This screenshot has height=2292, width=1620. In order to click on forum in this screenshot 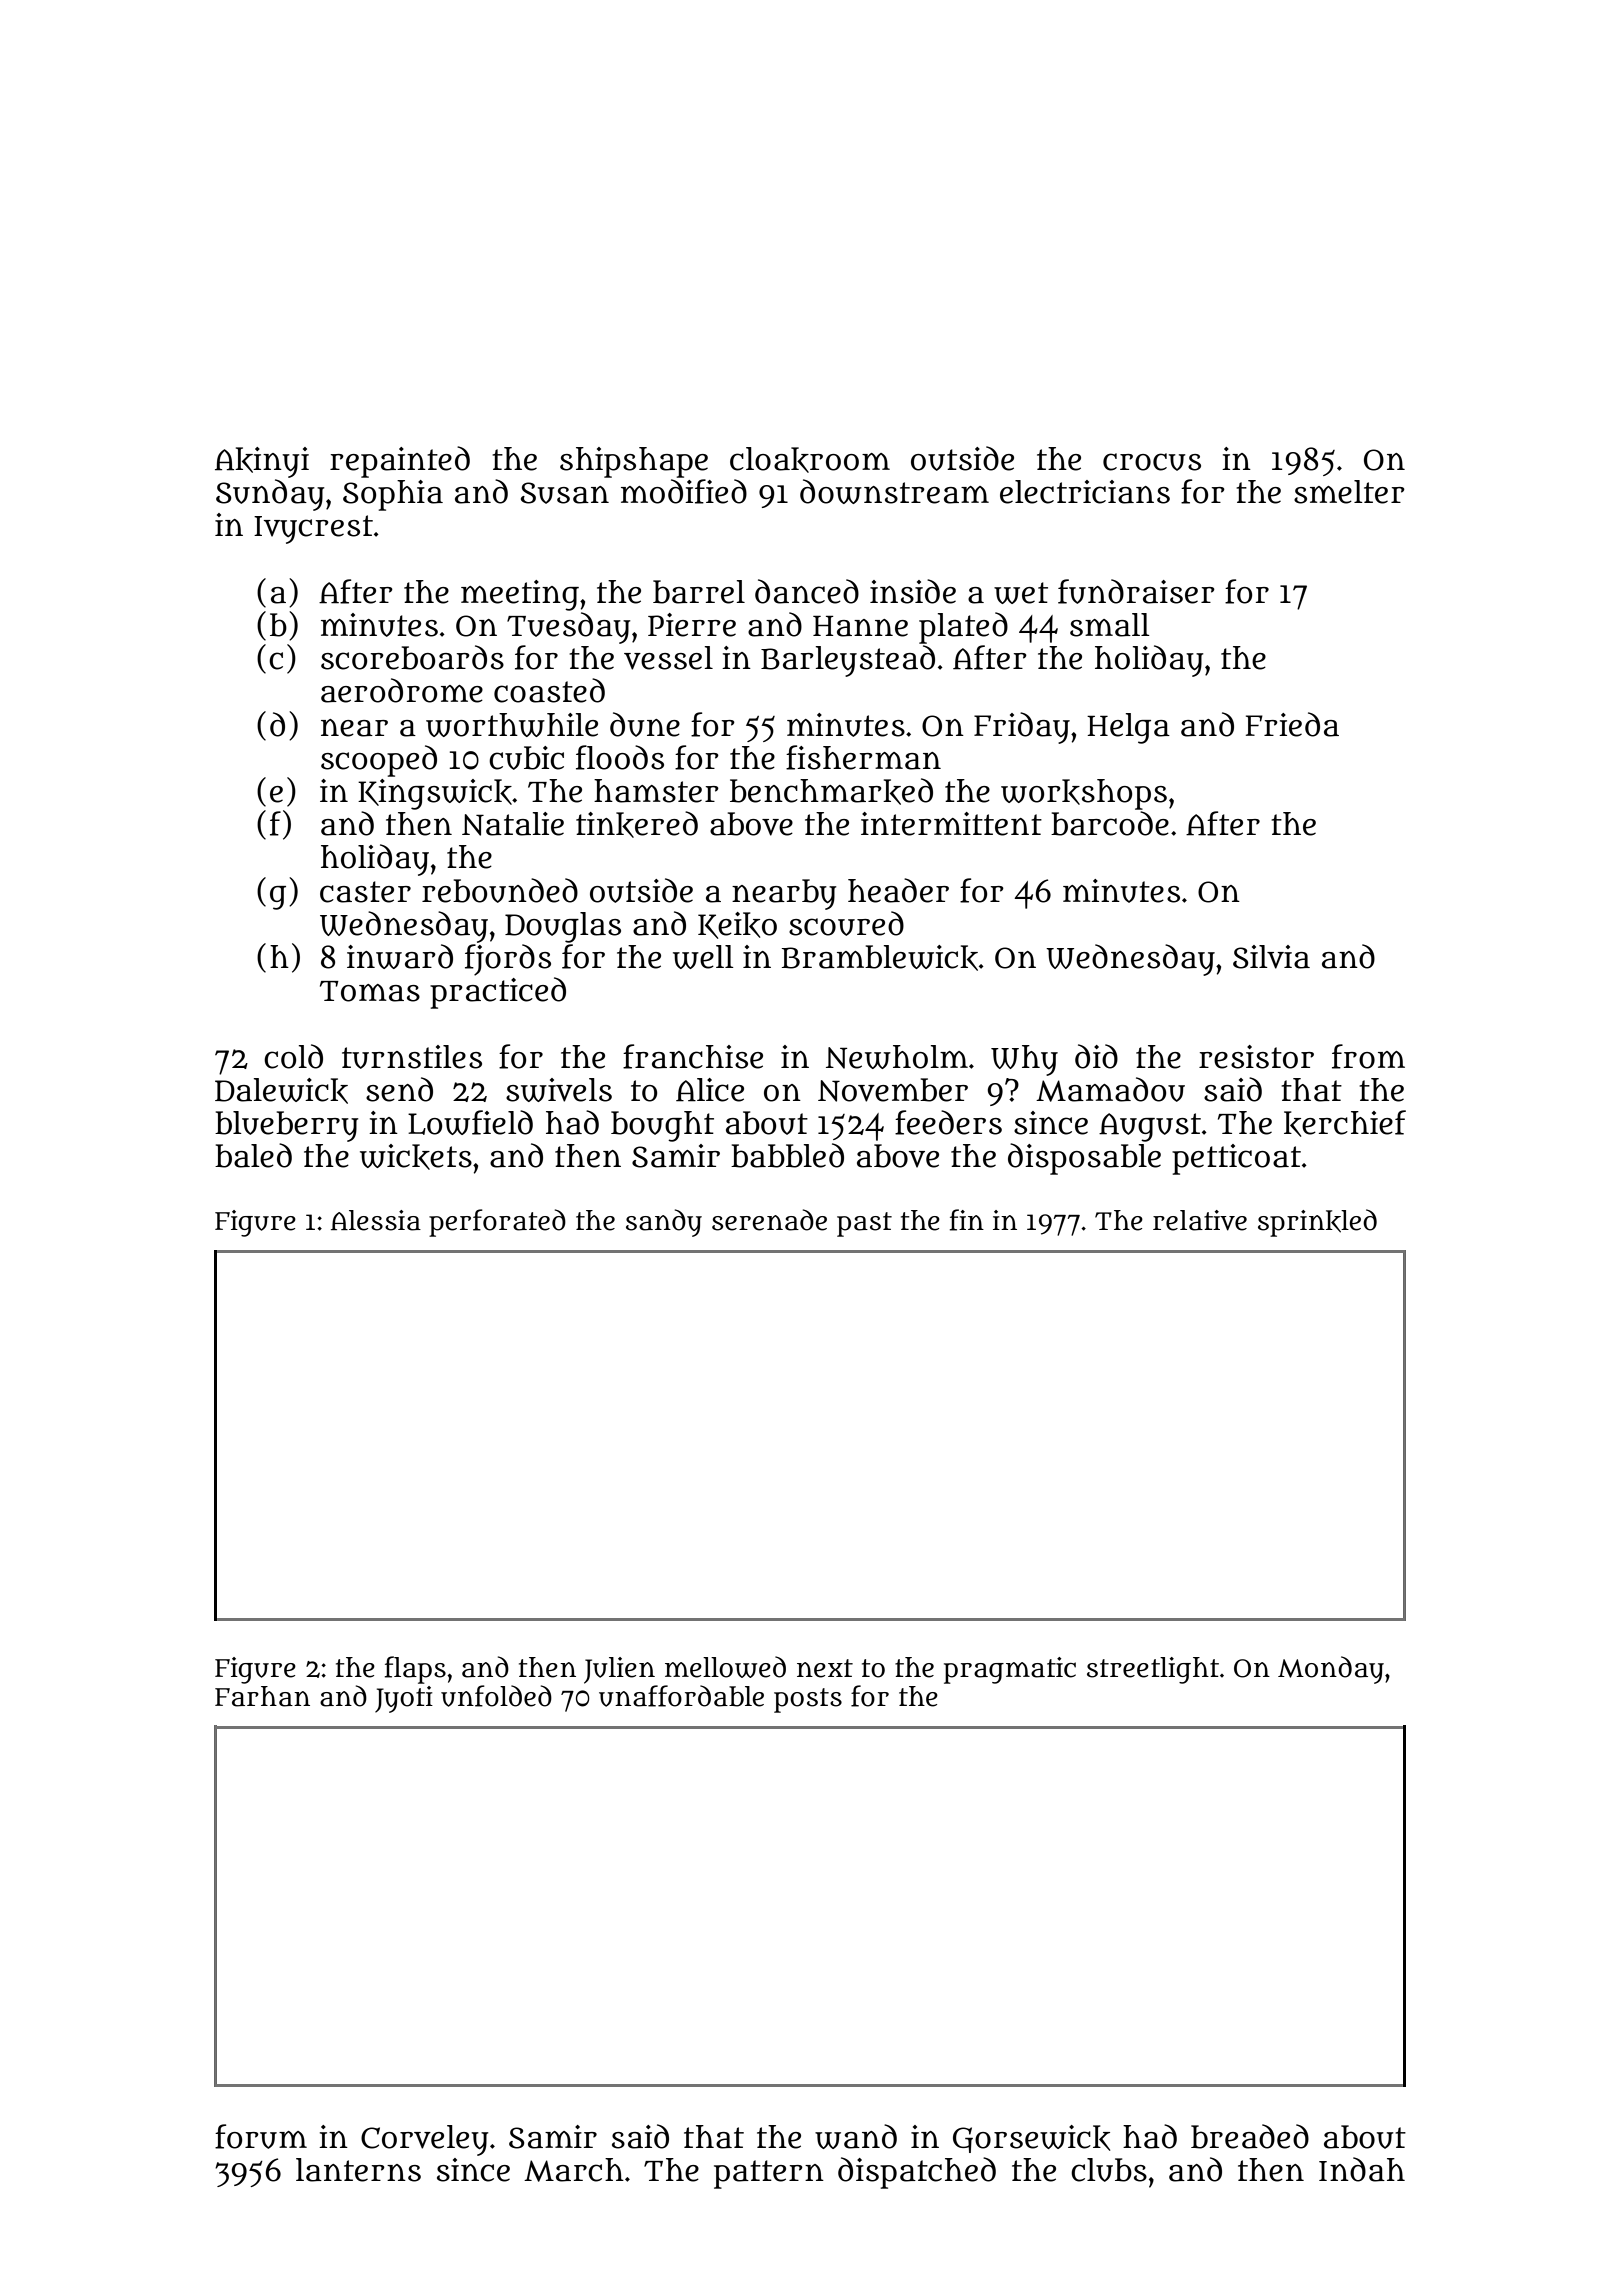, I will do `click(261, 2136)`.
